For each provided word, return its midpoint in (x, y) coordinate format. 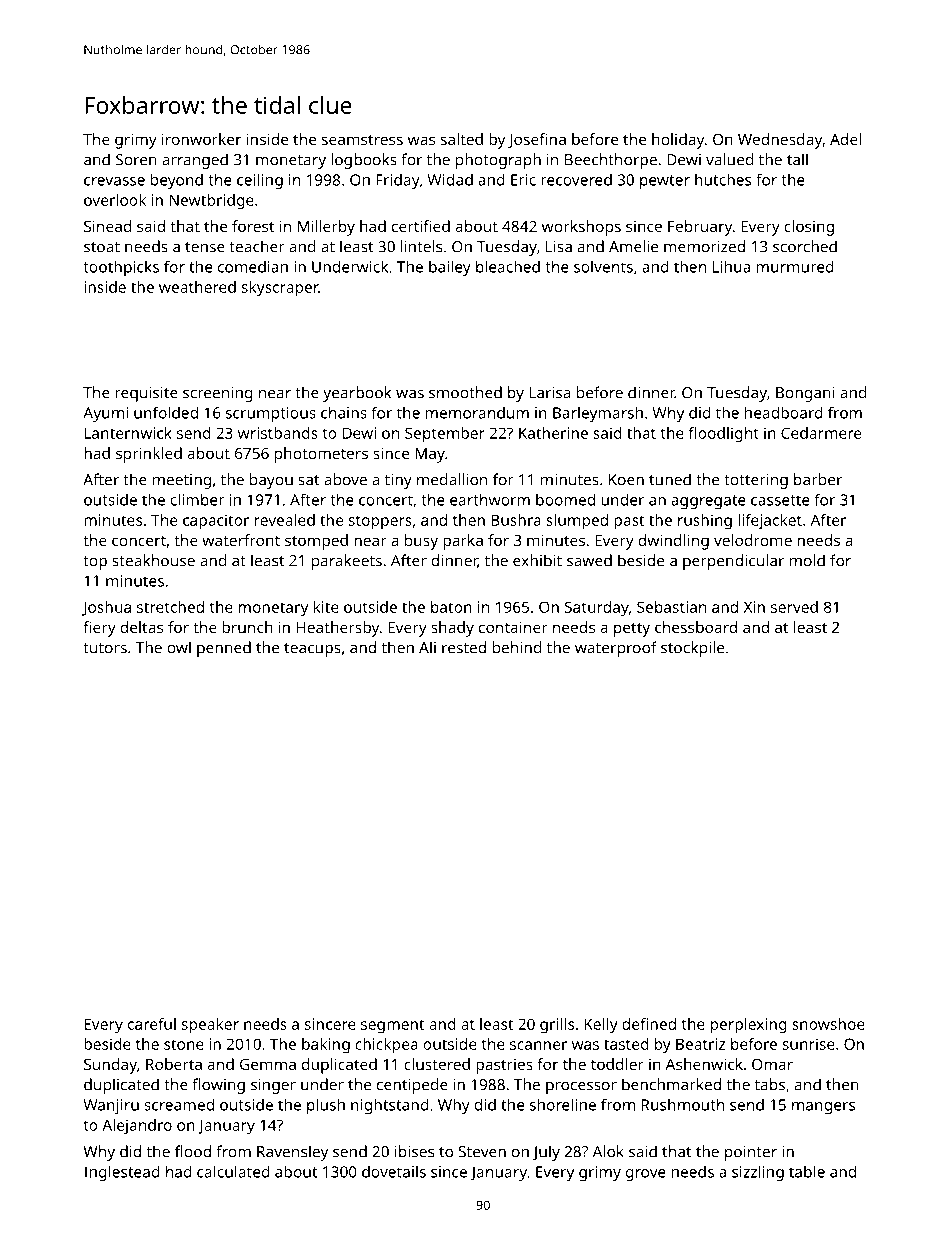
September (445, 435)
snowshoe (828, 1024)
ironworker (201, 139)
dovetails (394, 1171)
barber (818, 479)
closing (809, 228)
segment (392, 1026)
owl (179, 647)
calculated (233, 1171)
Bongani (805, 394)
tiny (398, 481)
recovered (576, 179)
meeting (182, 481)
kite (326, 607)
